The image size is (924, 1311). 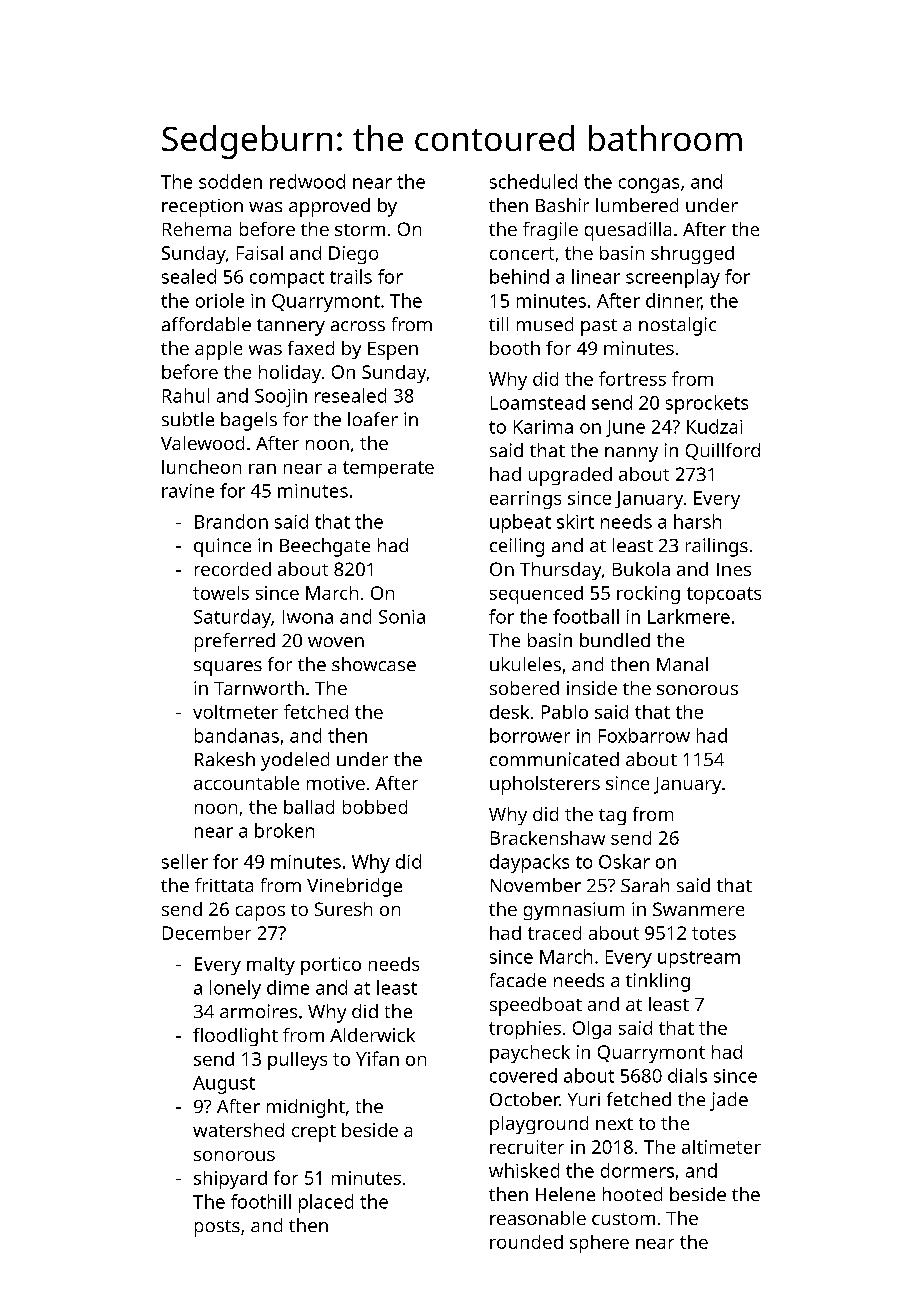 I want to click on Rakesh, so click(x=225, y=759).
